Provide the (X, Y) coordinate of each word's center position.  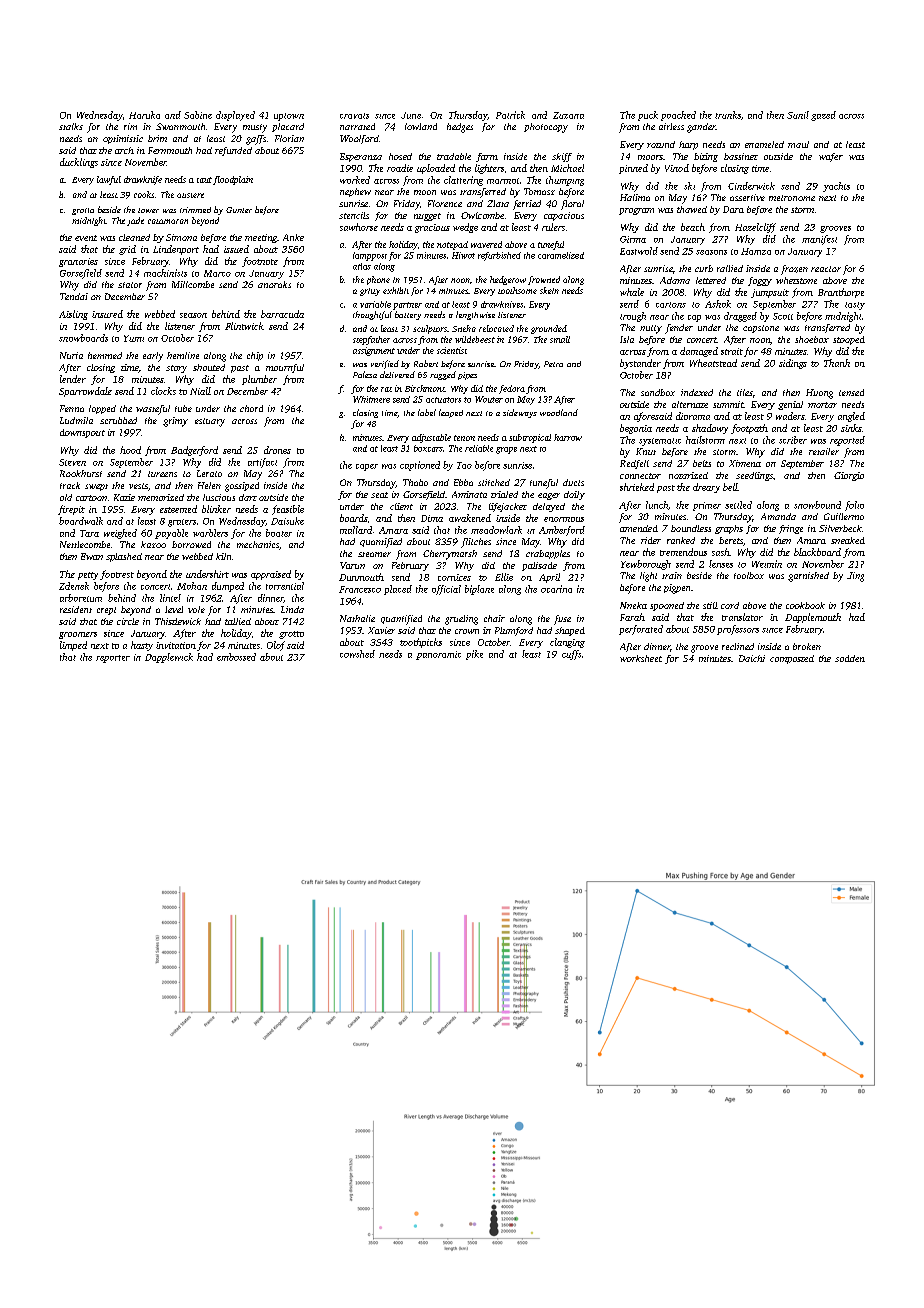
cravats (354, 116)
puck (648, 116)
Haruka (144, 115)
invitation (176, 645)
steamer (374, 554)
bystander (640, 364)
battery (408, 315)
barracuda (282, 314)
